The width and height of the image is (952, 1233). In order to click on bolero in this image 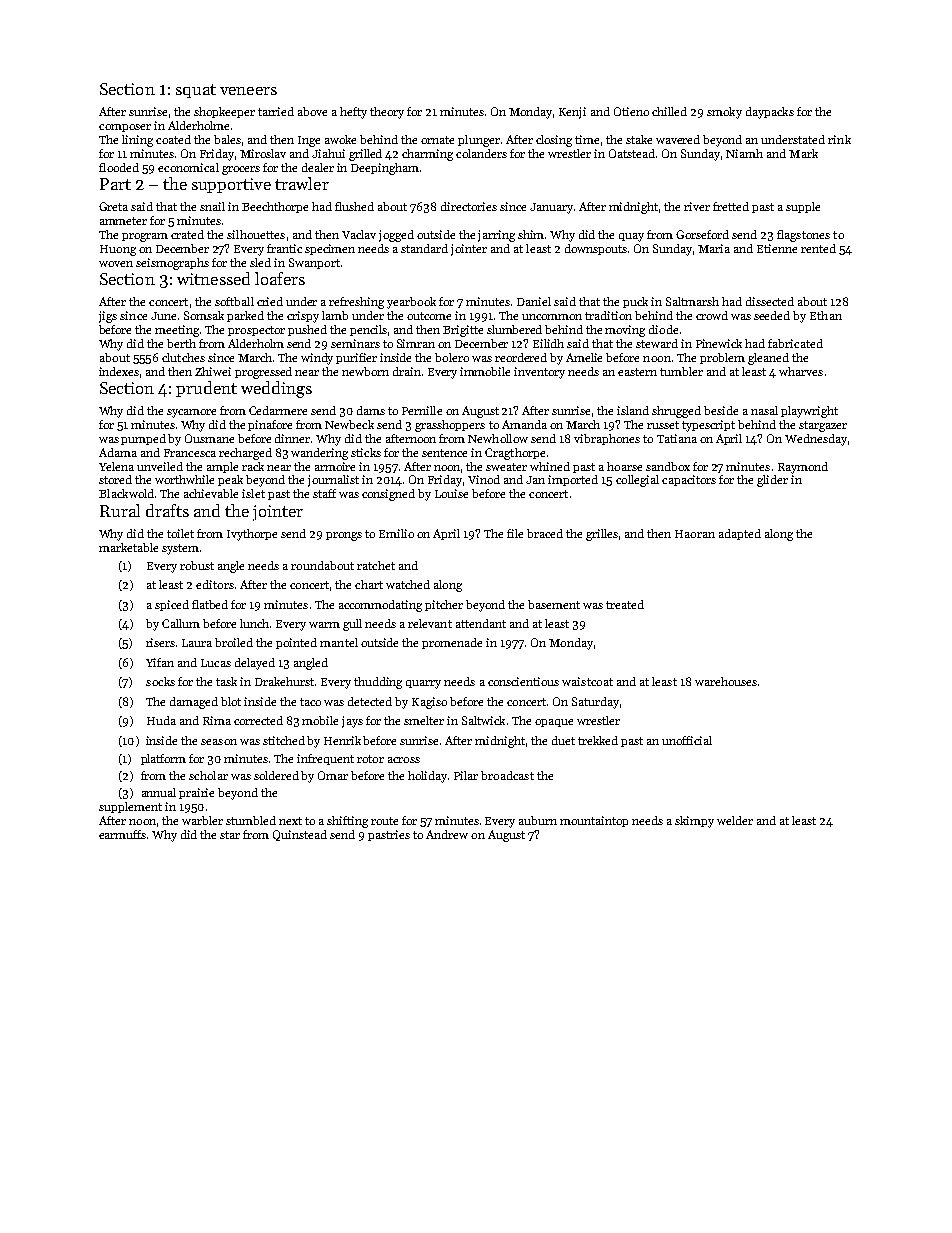, I will do `click(452, 357)`.
